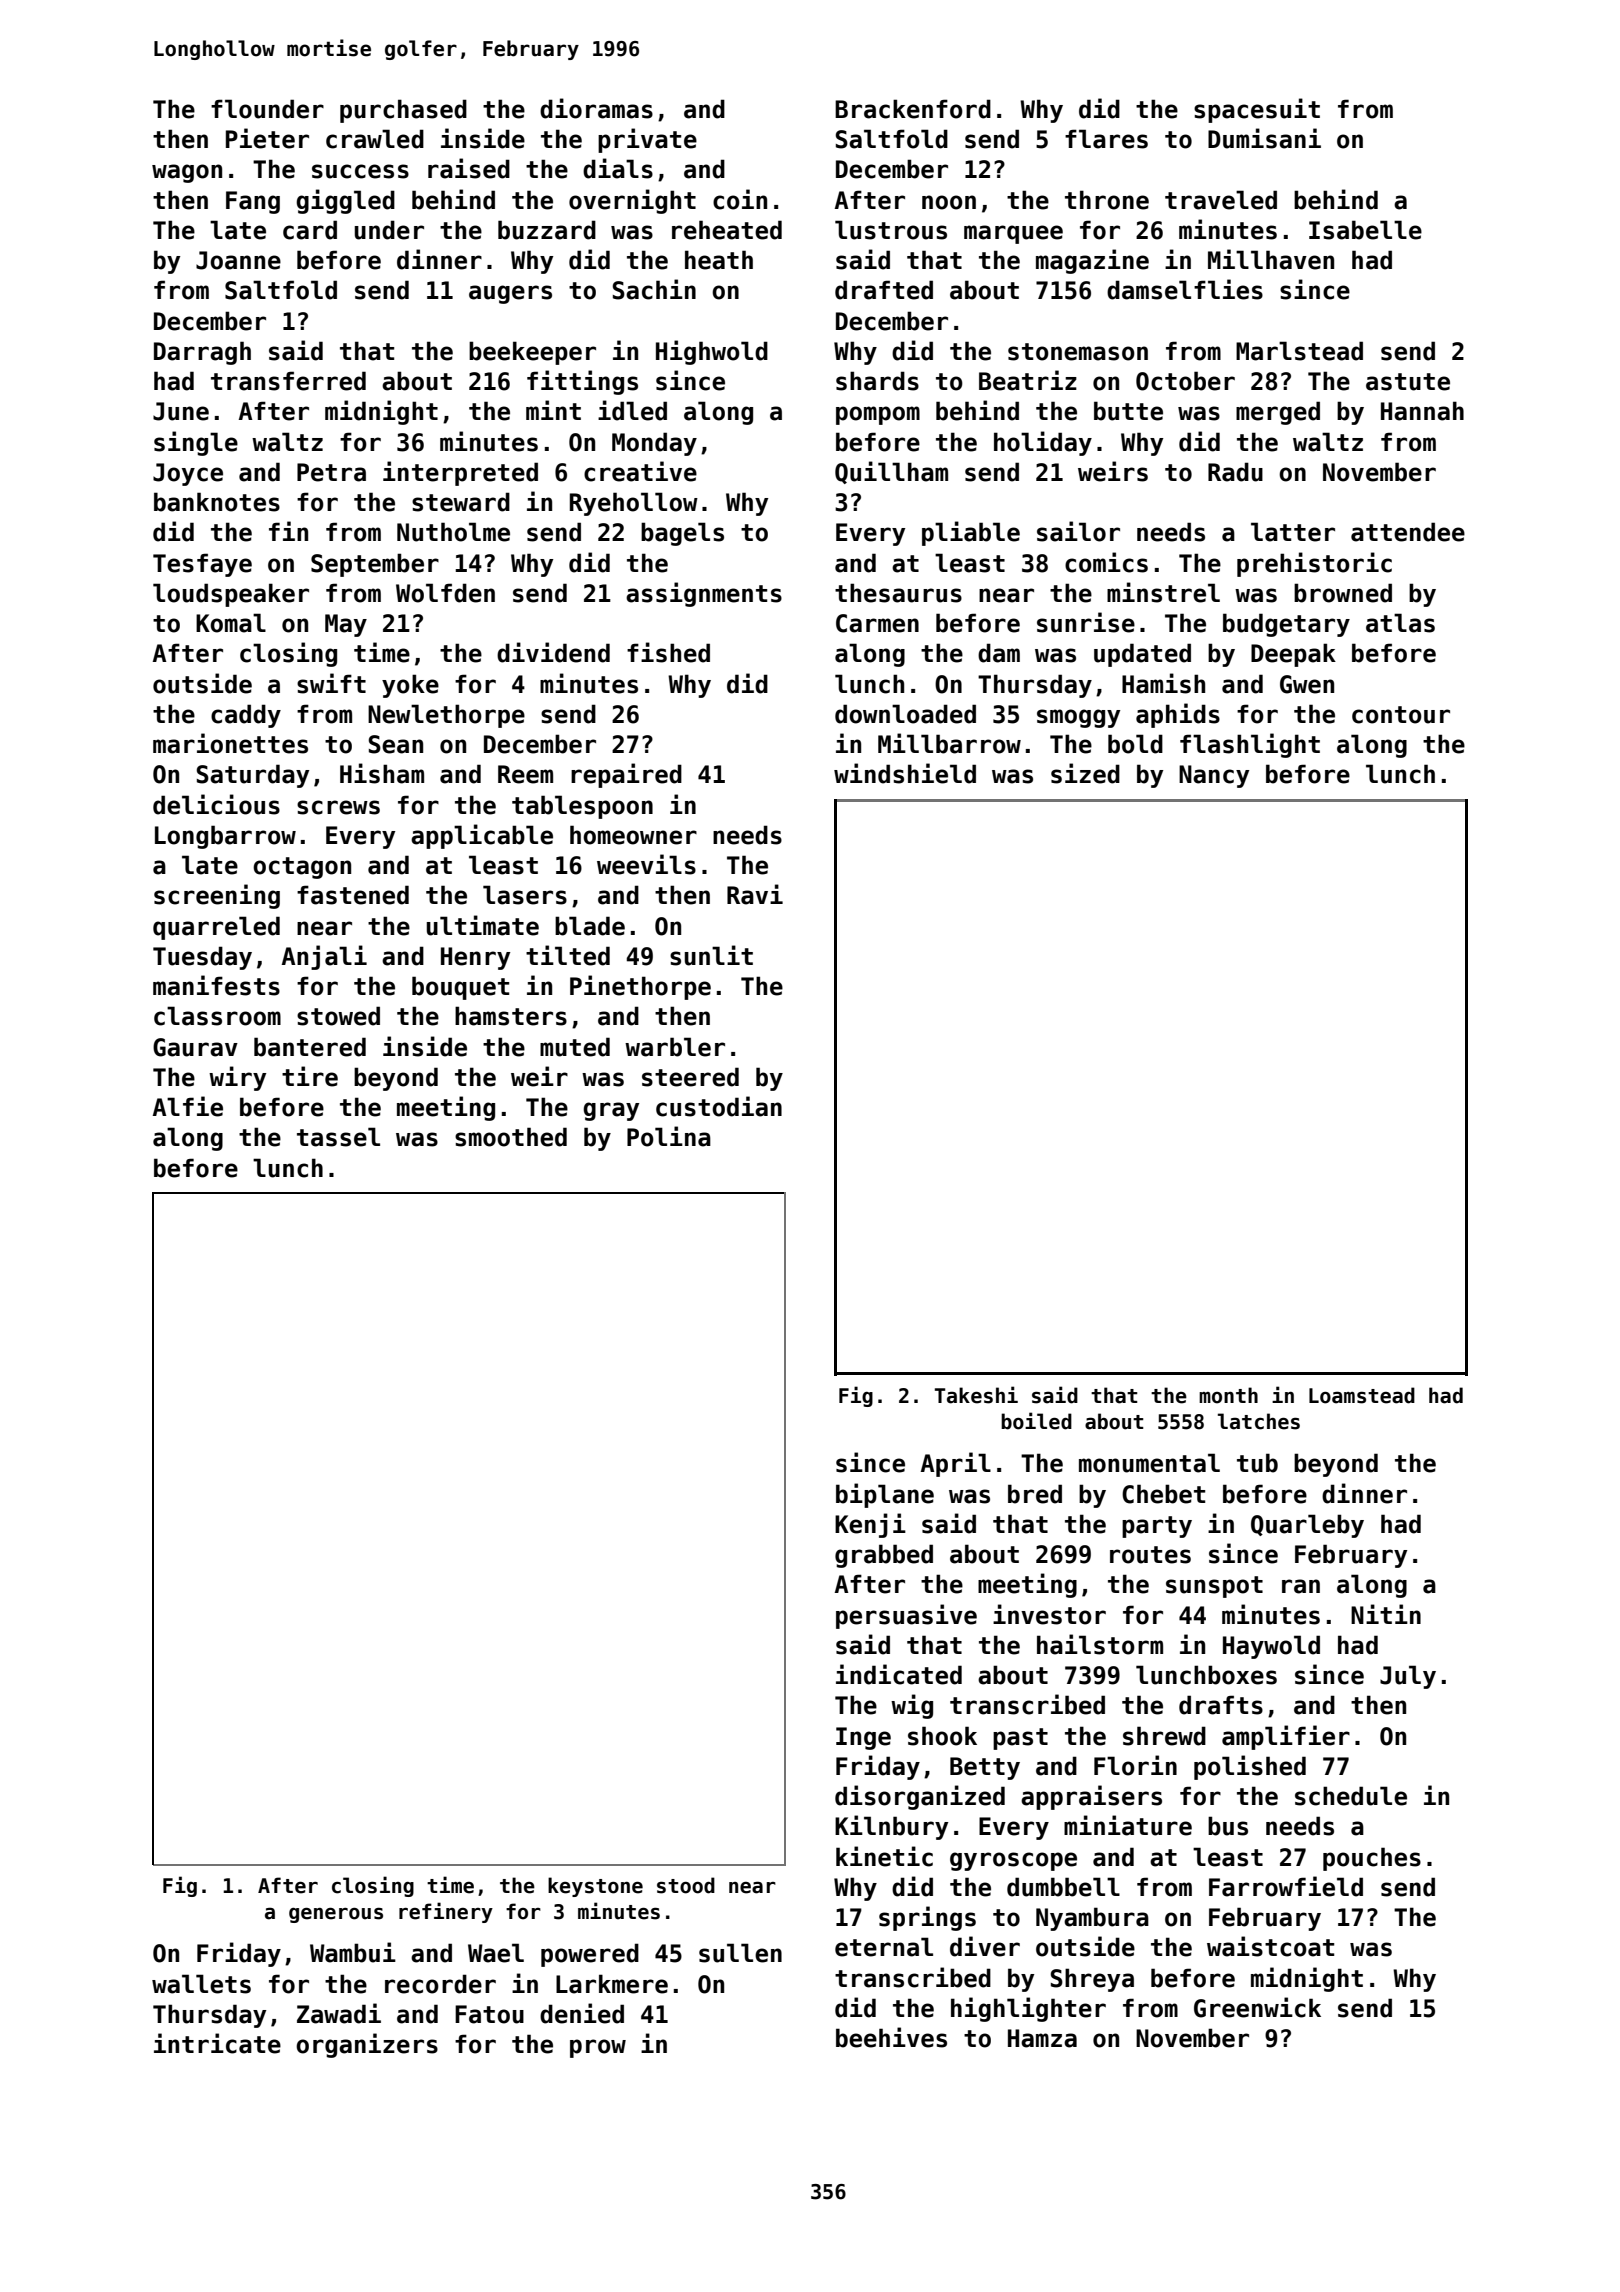  What do you see at coordinates (1257, 110) in the page?
I see `spacesuit` at bounding box center [1257, 110].
